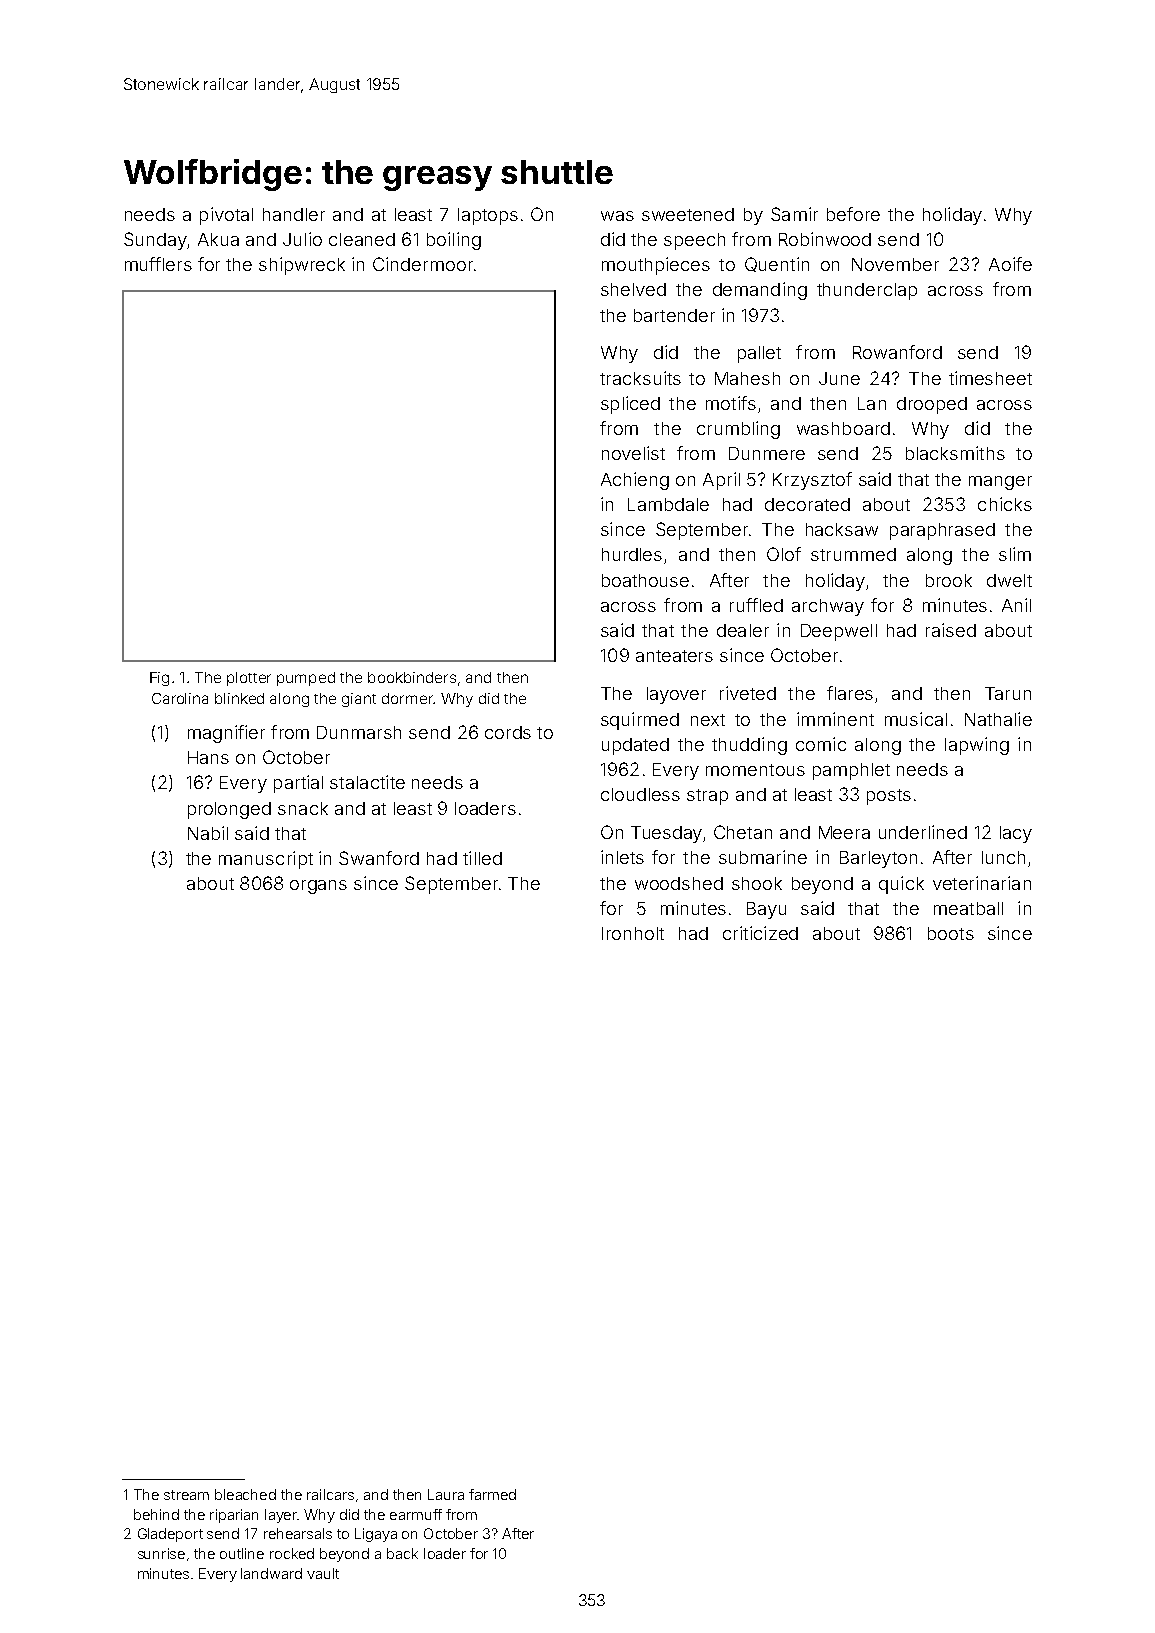 The height and width of the document is (1633, 1155). What do you see at coordinates (760, 933) in the document?
I see `criticized` at bounding box center [760, 933].
